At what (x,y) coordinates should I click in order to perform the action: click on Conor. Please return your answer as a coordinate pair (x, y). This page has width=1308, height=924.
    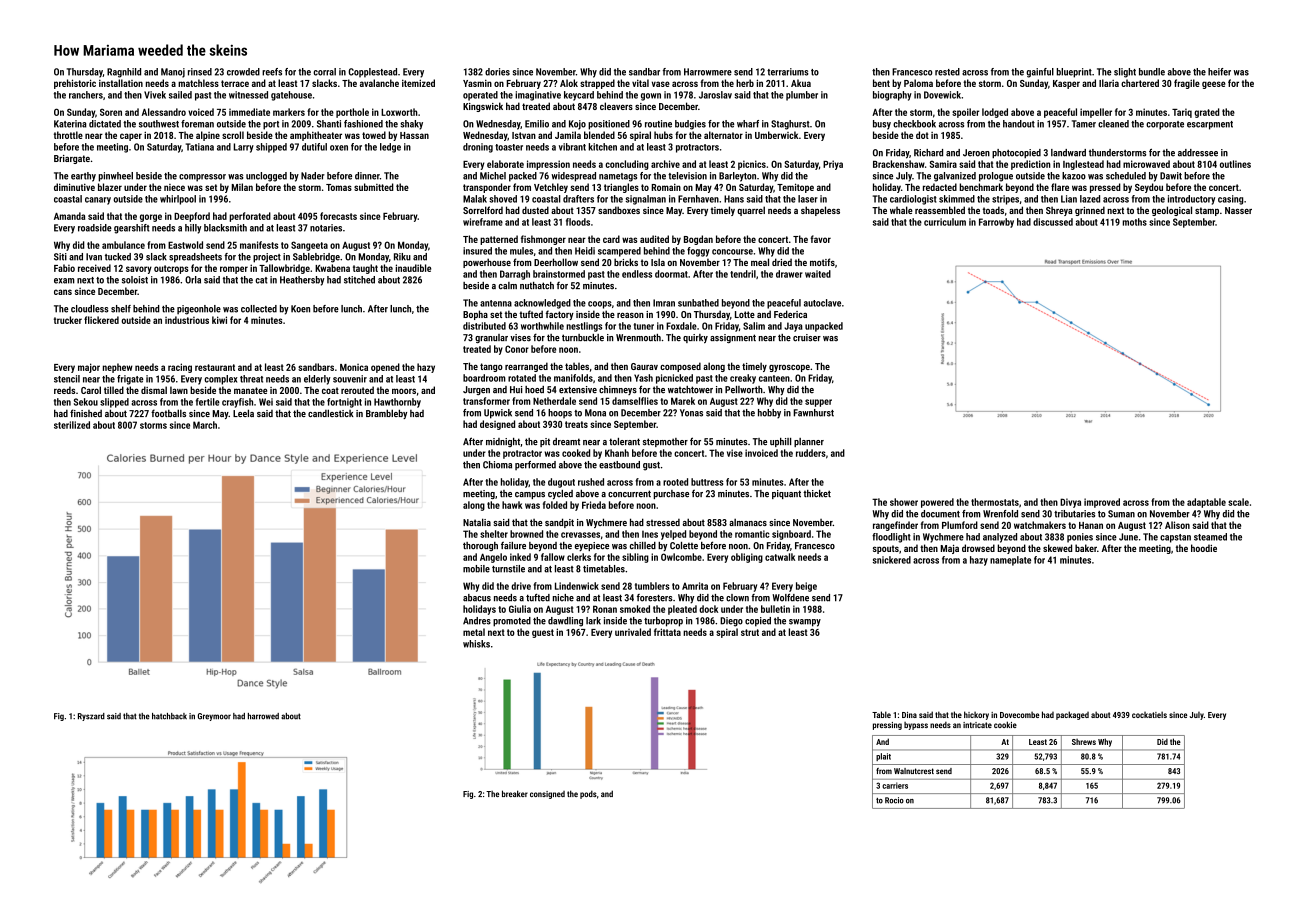
    Looking at the image, I should click on (517, 349).
